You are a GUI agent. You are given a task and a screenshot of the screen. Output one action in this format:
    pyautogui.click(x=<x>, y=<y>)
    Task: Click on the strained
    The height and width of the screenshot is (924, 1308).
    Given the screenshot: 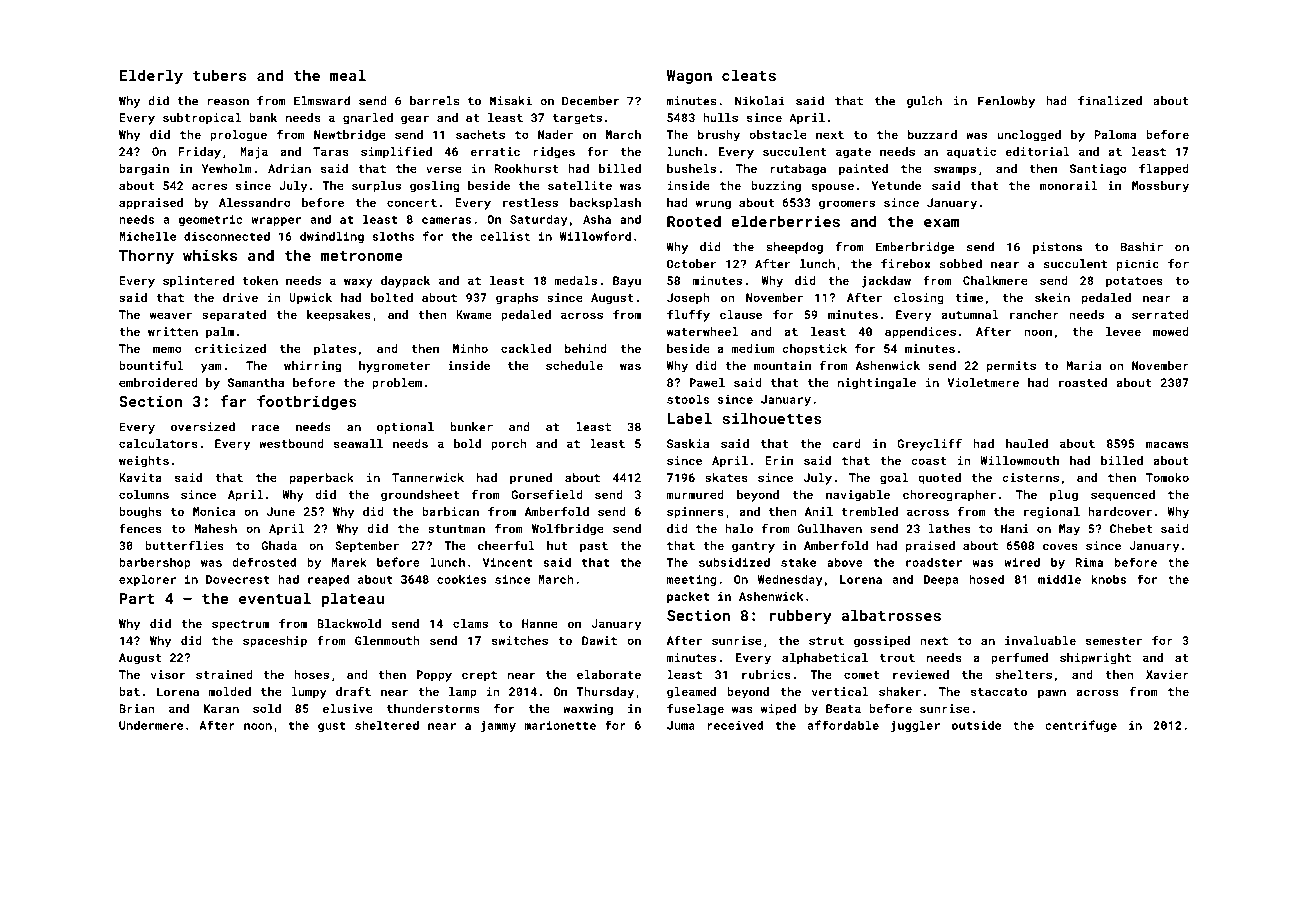 What is the action you would take?
    pyautogui.click(x=224, y=674)
